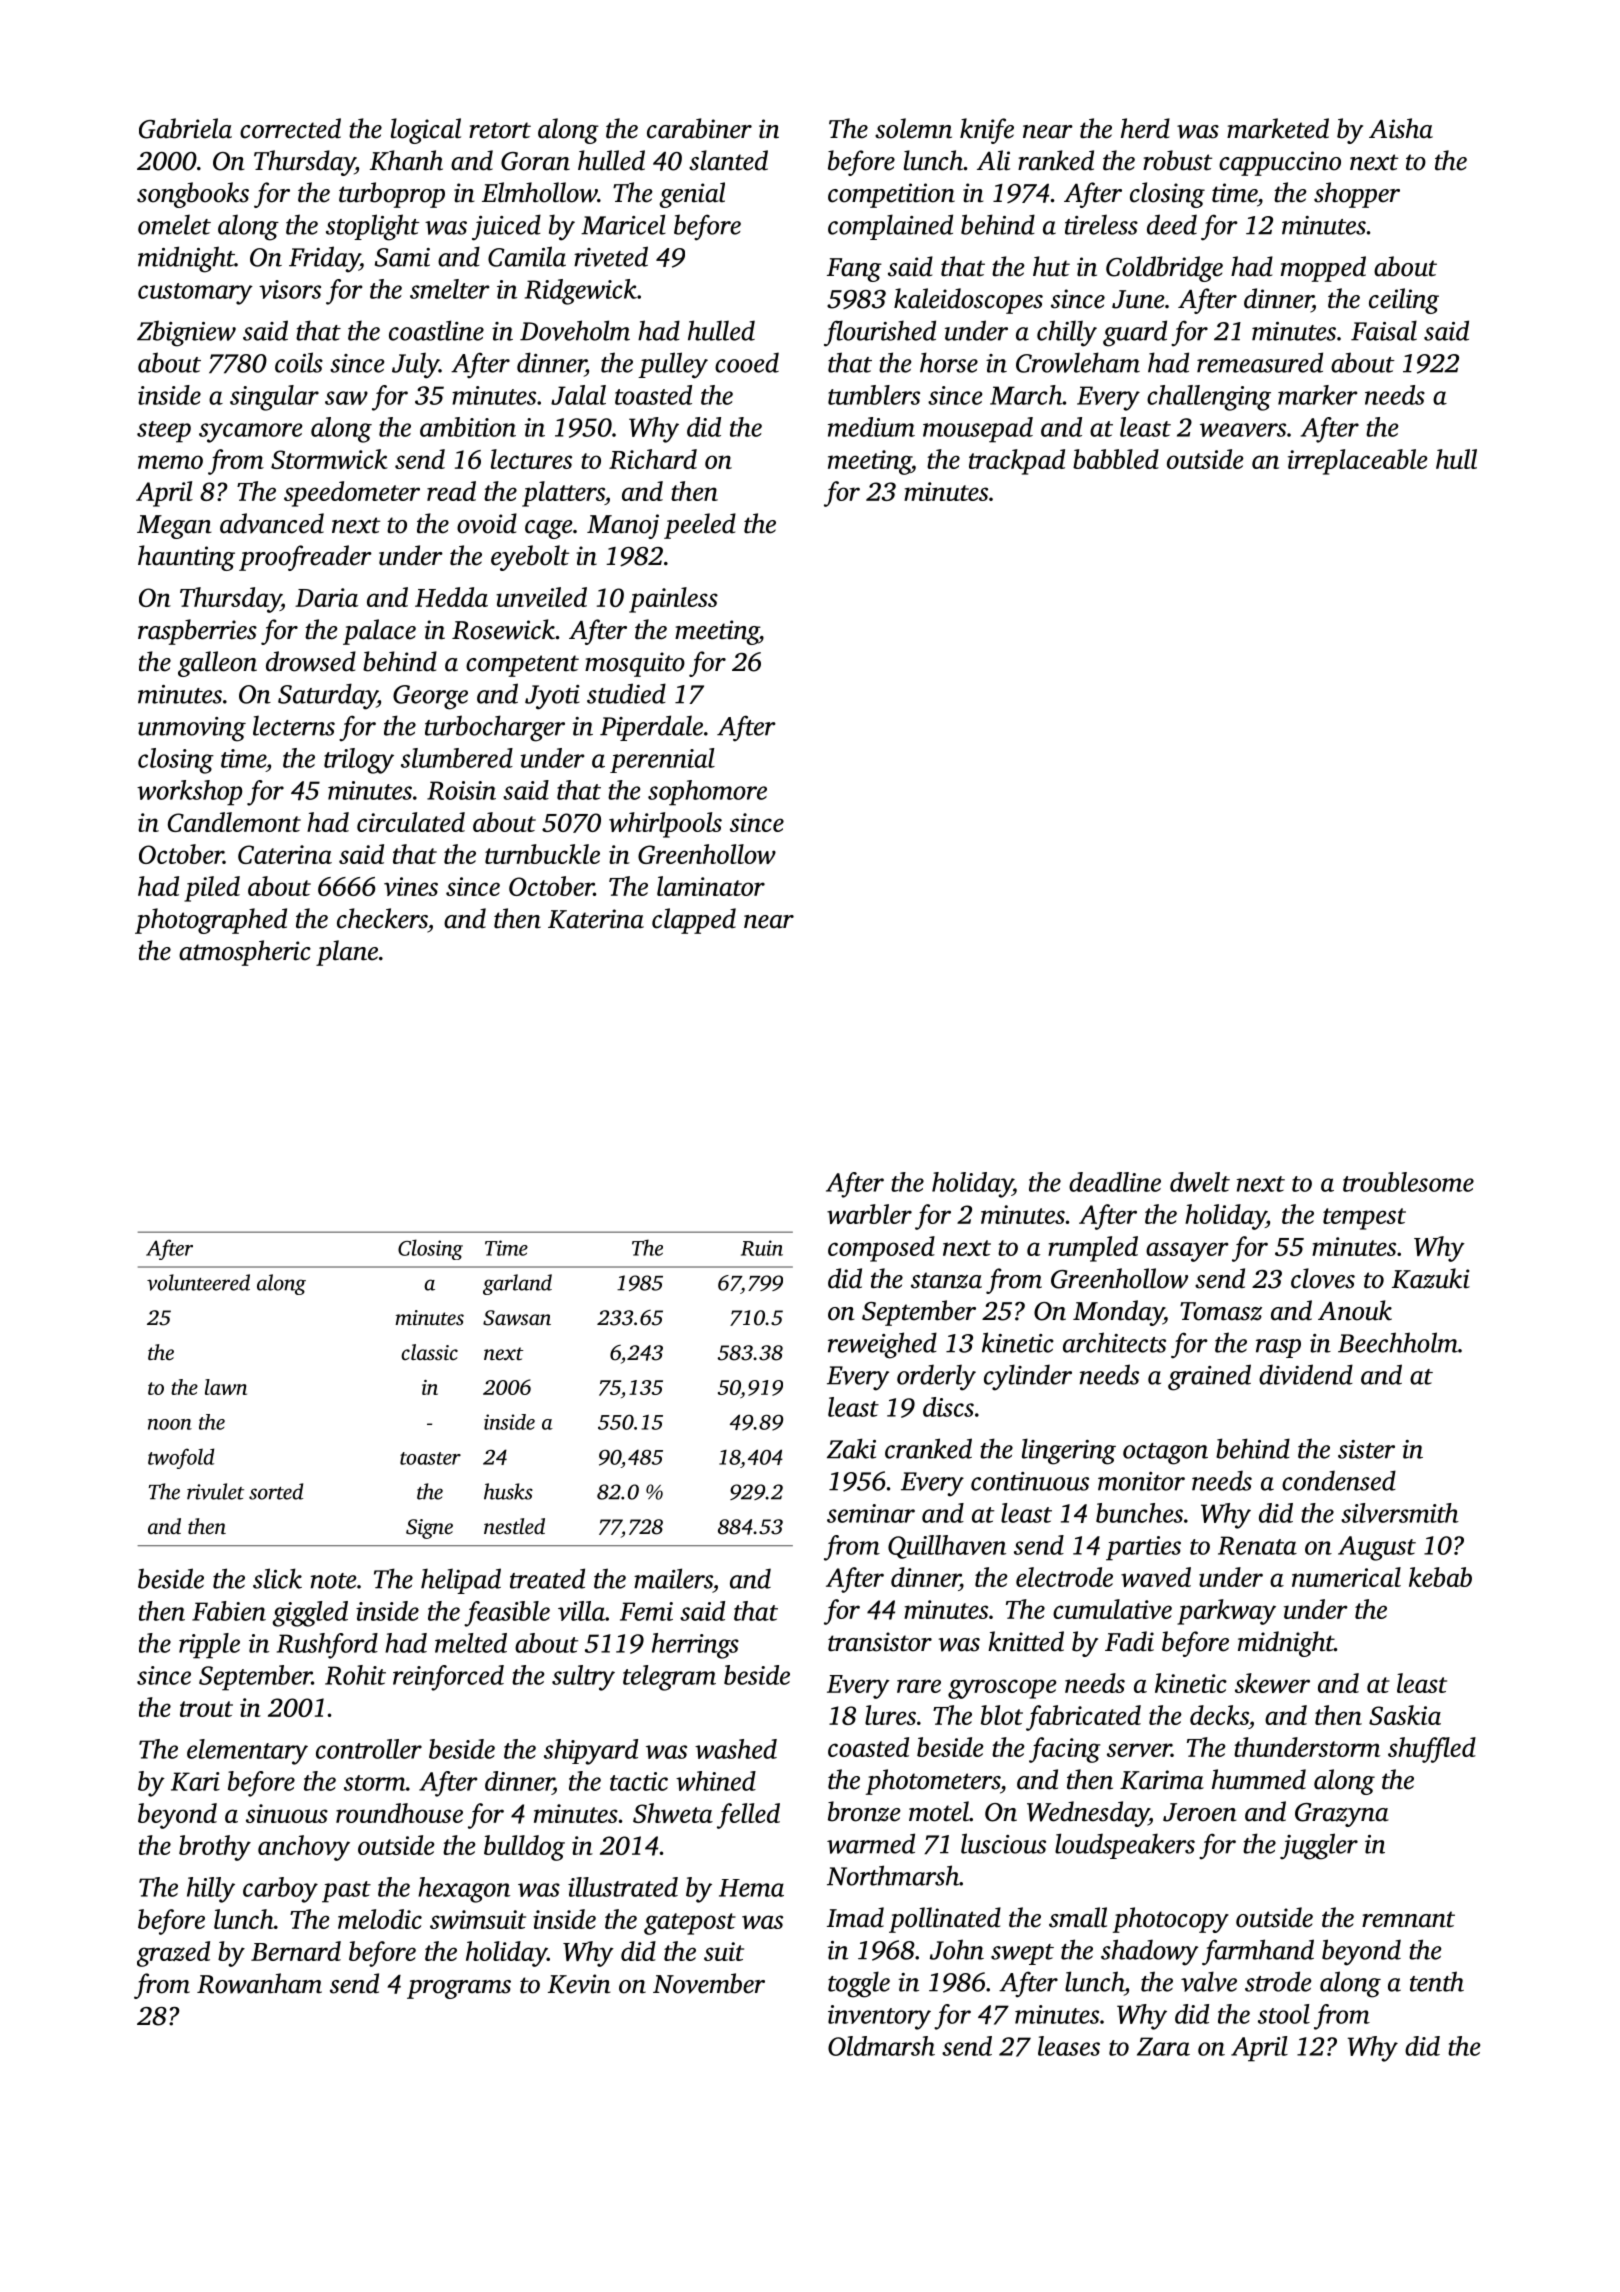 Image resolution: width=1620 pixels, height=2292 pixels. Describe the element at coordinates (1200, 1182) in the screenshot. I see `dwelt` at that location.
